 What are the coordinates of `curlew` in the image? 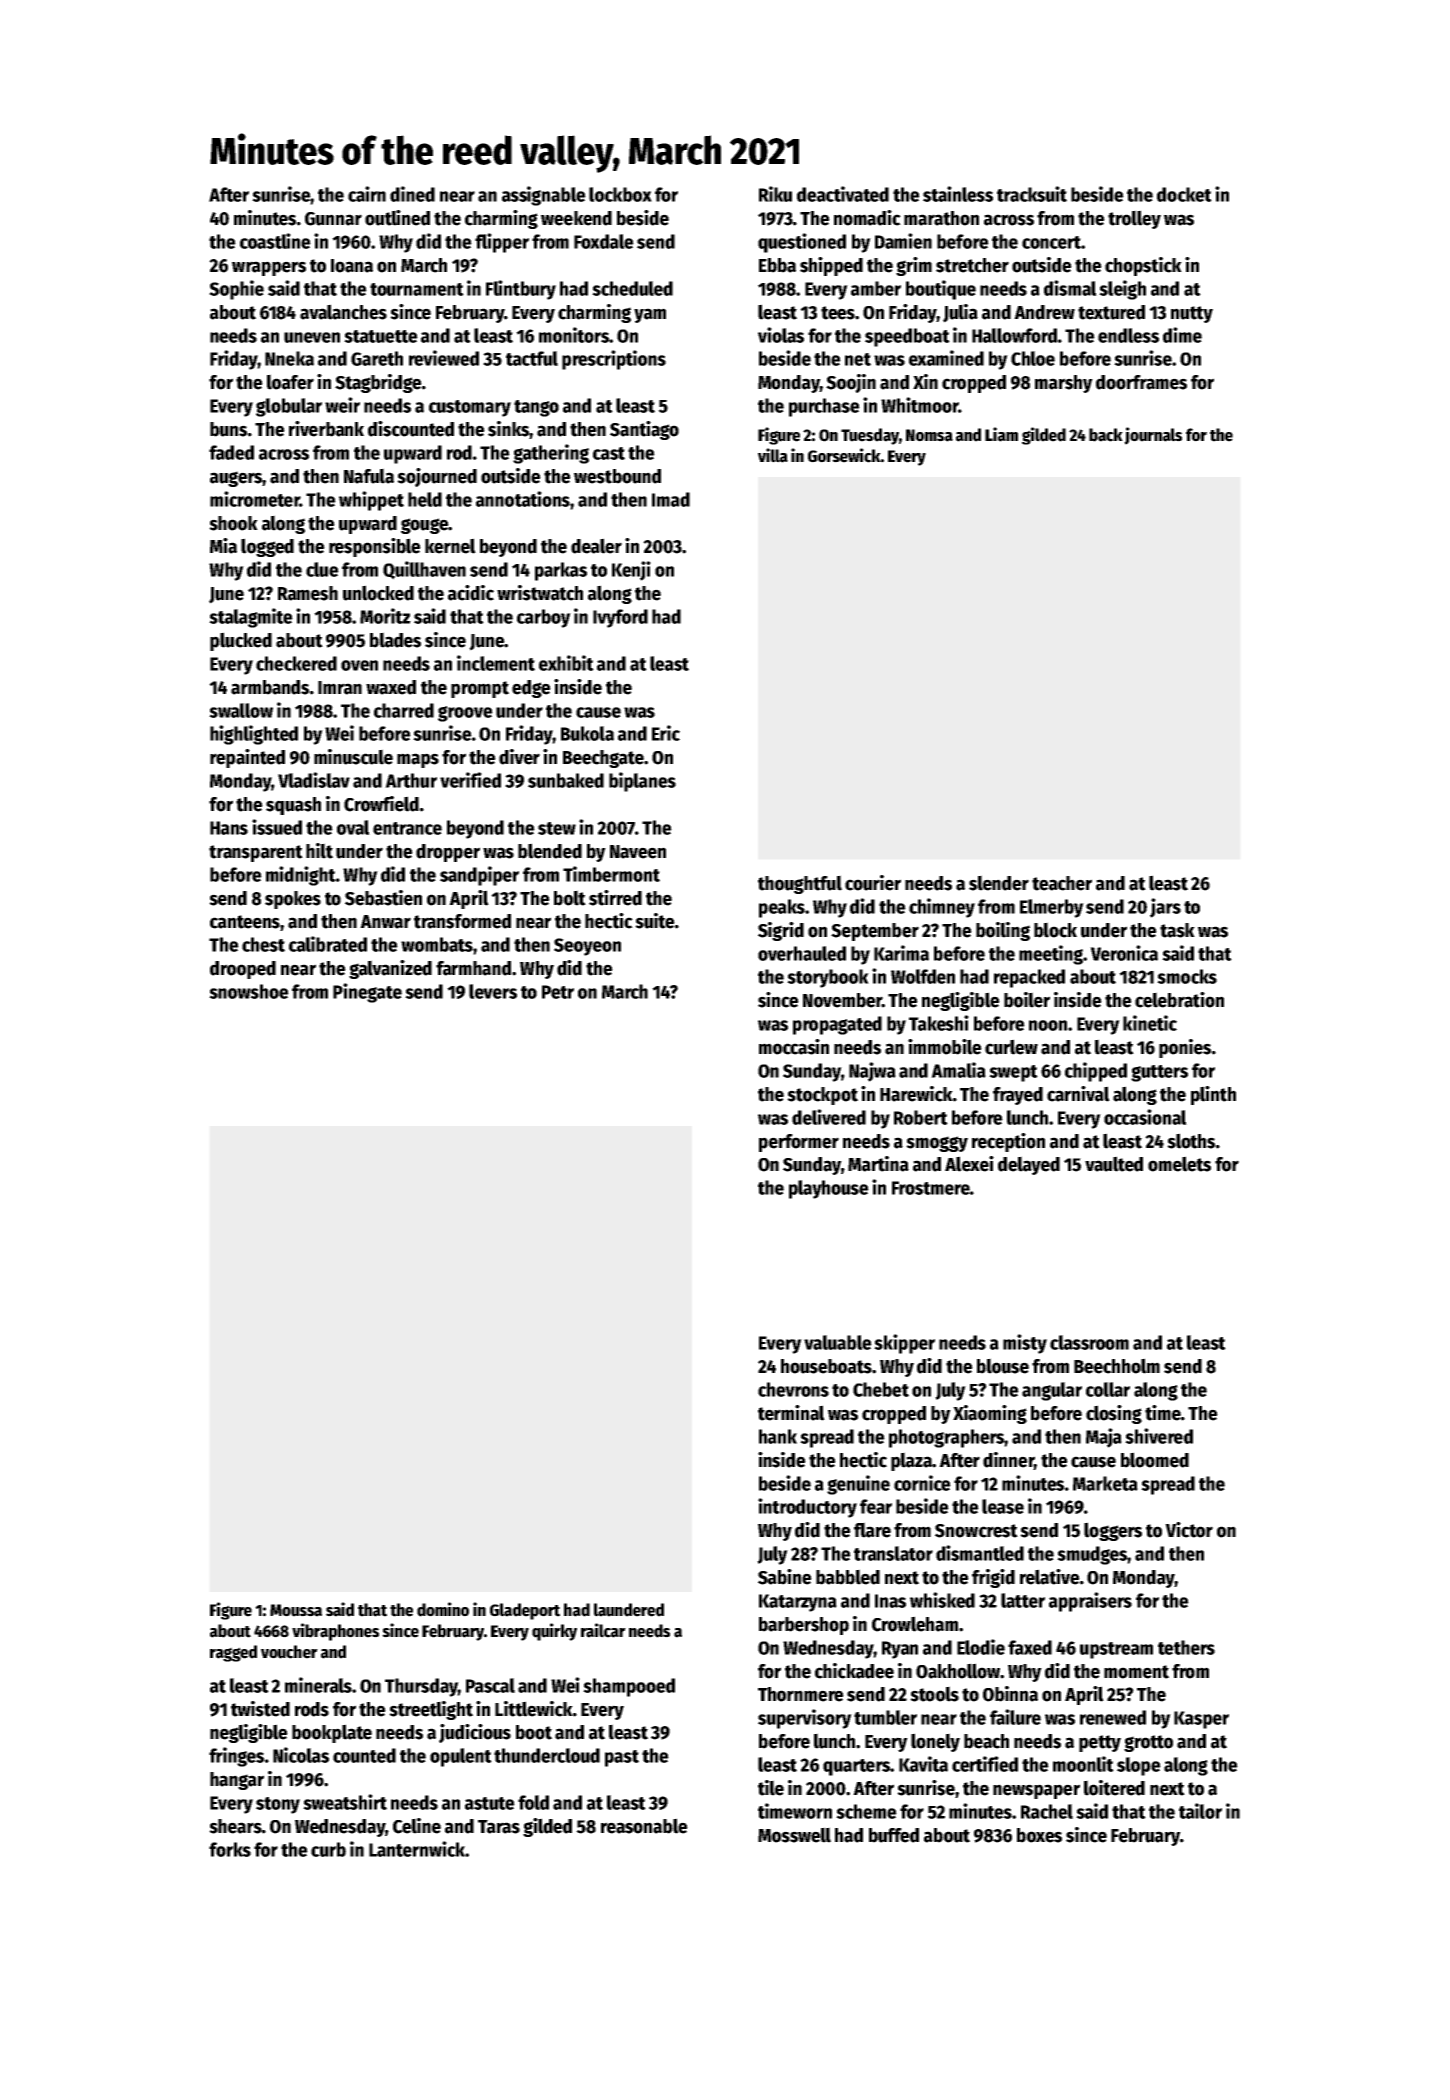 It's located at (1011, 1047).
